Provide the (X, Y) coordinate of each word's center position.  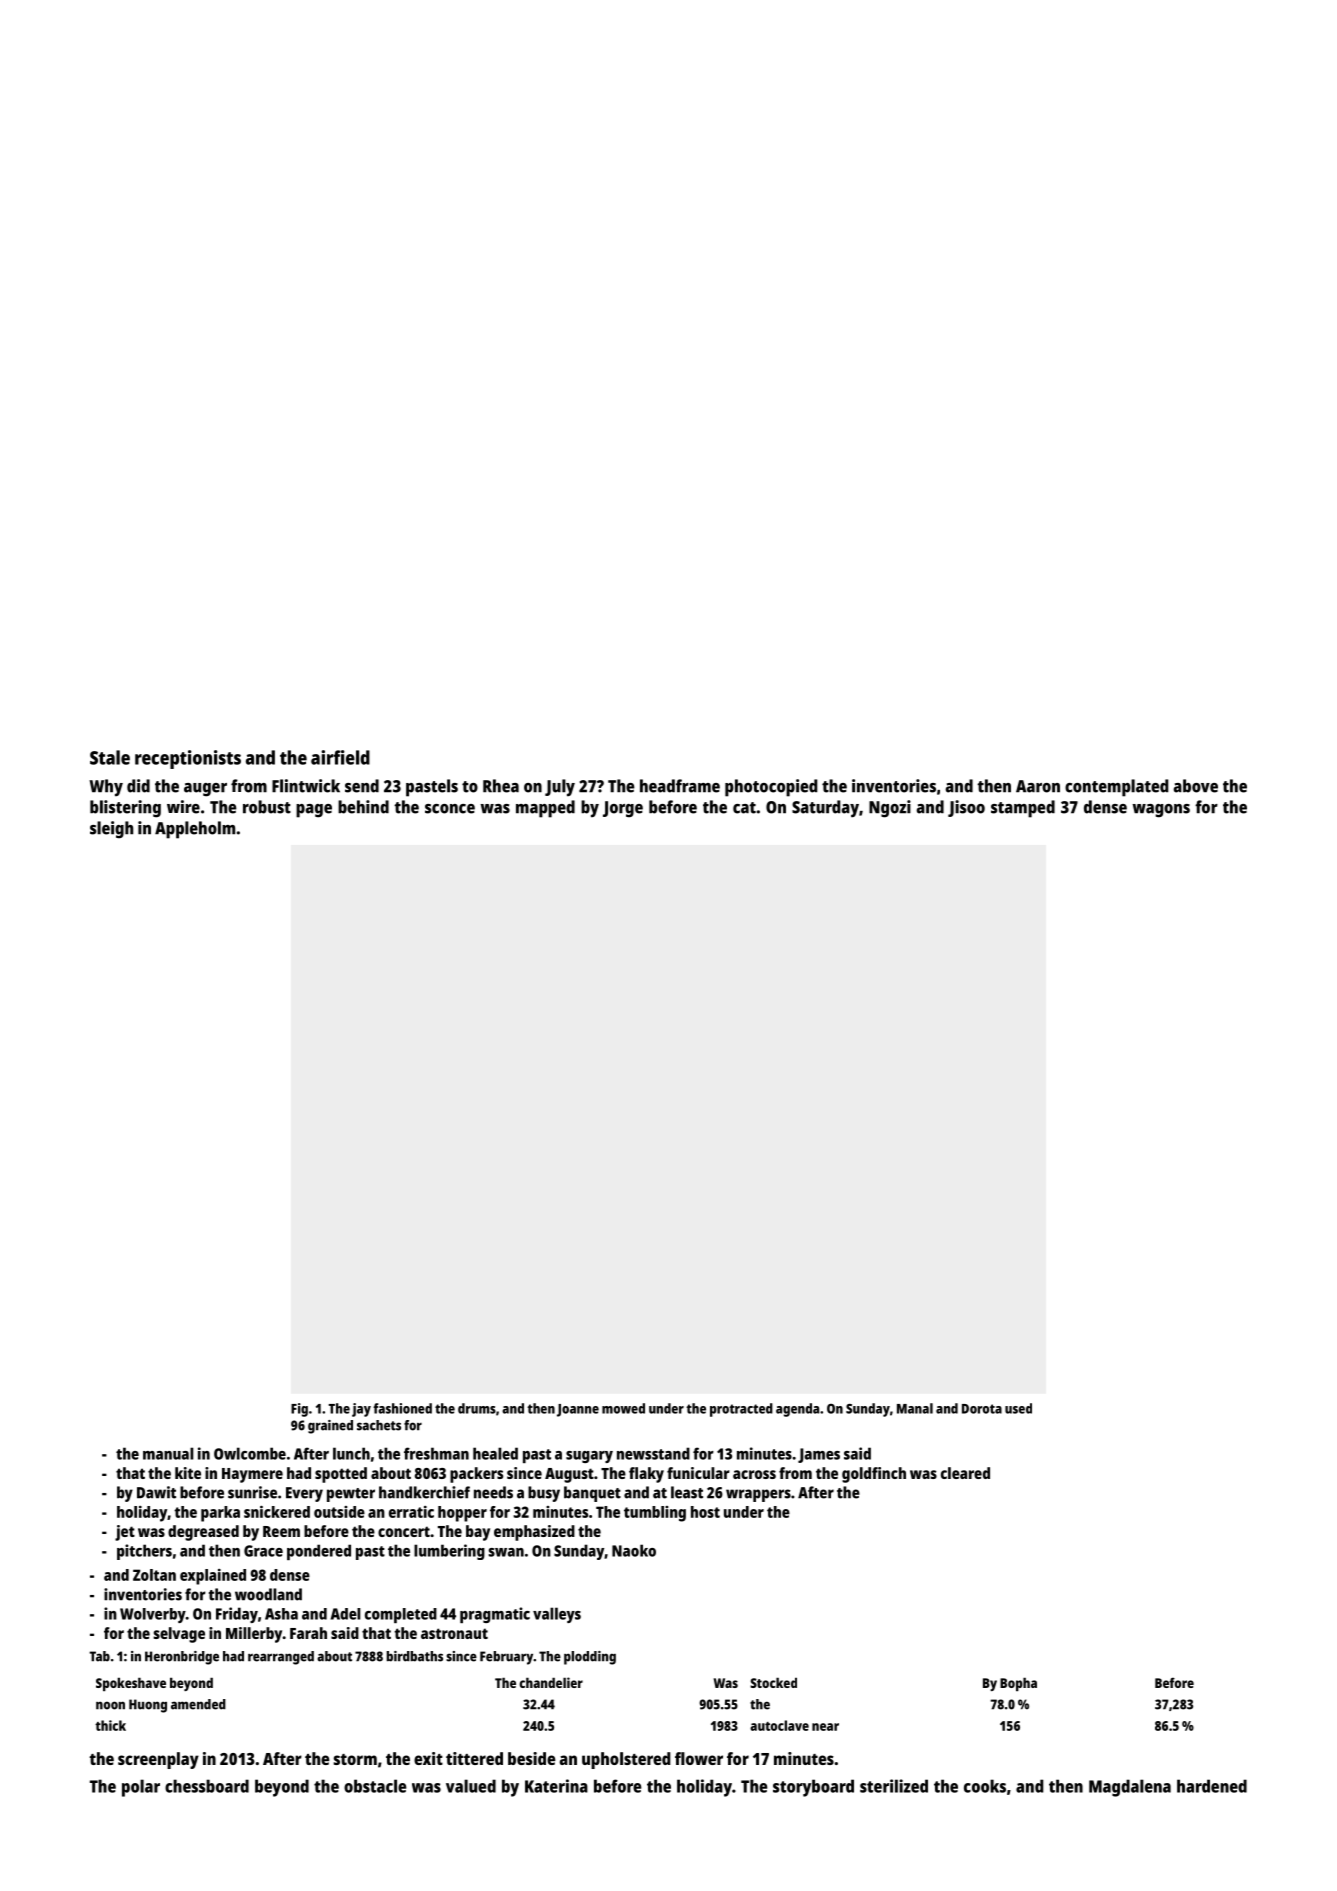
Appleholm (195, 830)
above (1195, 786)
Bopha (1018, 1684)
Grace (263, 1551)
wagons (1161, 811)
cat (744, 808)
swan (506, 1552)
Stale (110, 757)
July (560, 788)
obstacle (375, 1786)
